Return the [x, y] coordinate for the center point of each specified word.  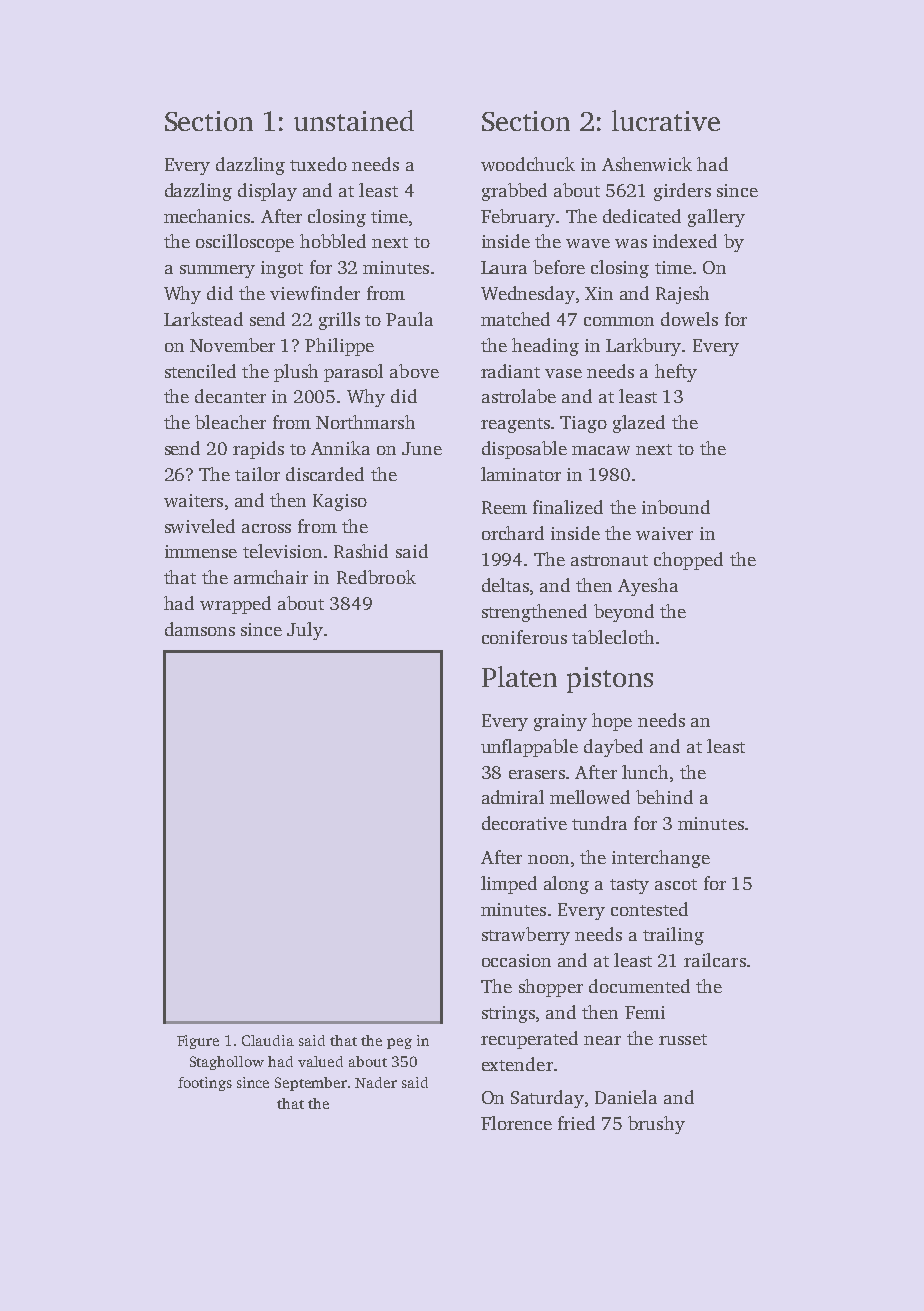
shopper [551, 988]
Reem [504, 507]
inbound [676, 507]
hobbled [333, 241]
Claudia [268, 1040]
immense [201, 551]
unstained [354, 120]
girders [682, 192]
